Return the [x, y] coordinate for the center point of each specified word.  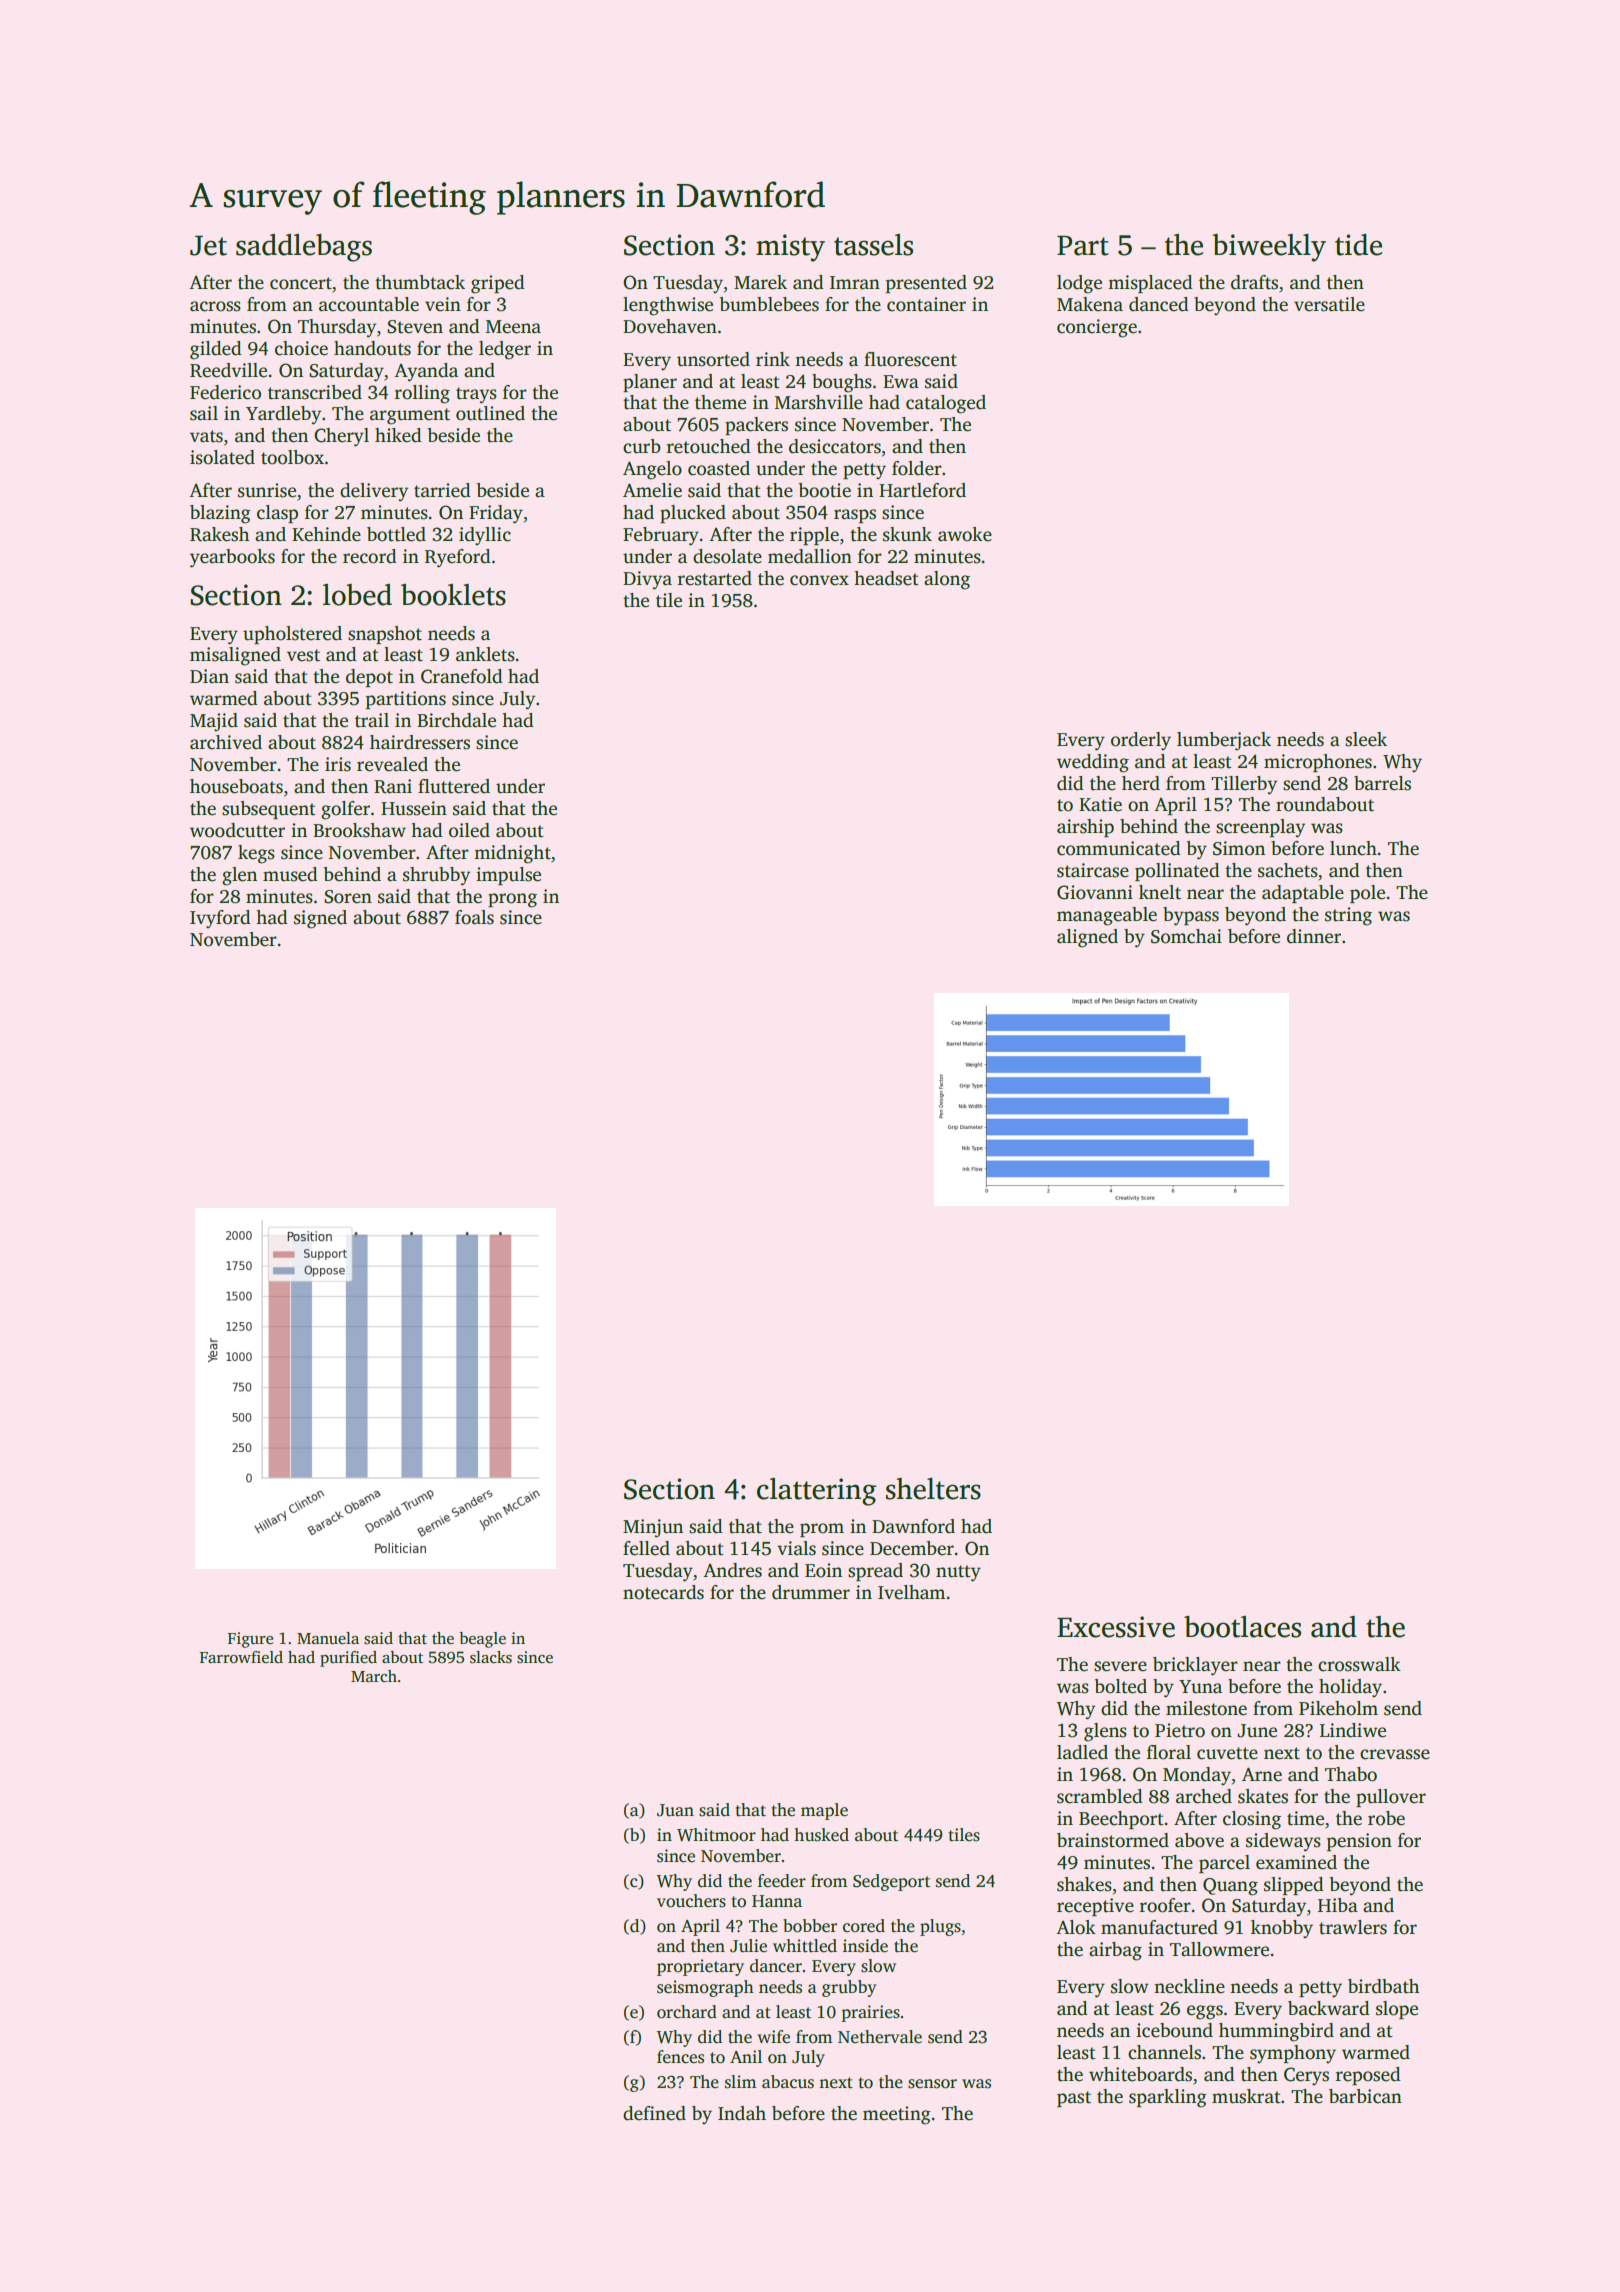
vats [206, 436]
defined [654, 2113]
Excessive [1116, 1627]
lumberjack [1224, 741]
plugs [940, 1927]
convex [819, 580]
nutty [958, 1573]
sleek [1366, 739]
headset [886, 578]
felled [646, 1548]
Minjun [653, 1528]
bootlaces [1242, 1627]
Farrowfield [241, 1657]
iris [338, 764]
